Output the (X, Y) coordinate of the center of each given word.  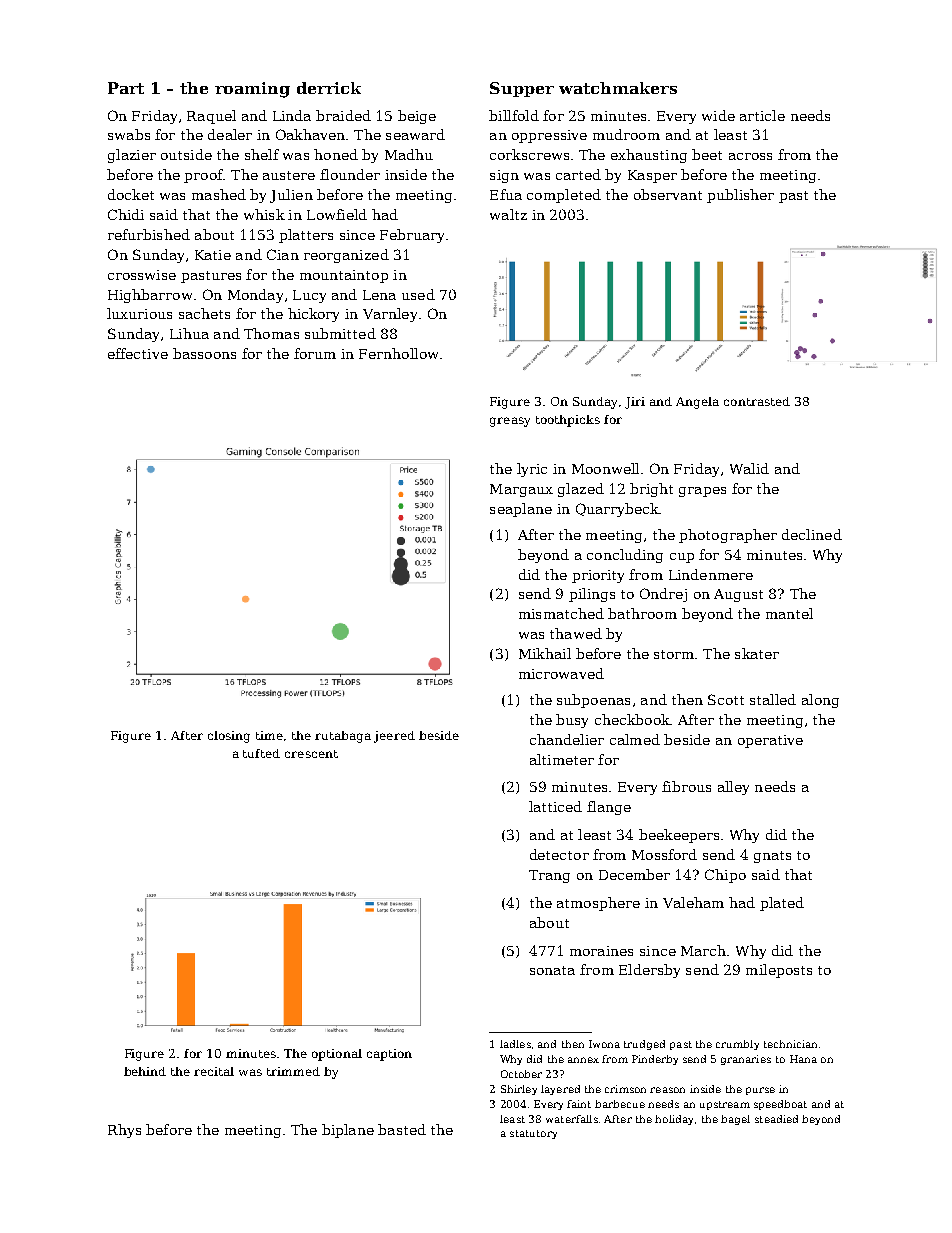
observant (668, 194)
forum (315, 353)
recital (214, 1071)
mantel (789, 613)
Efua (506, 194)
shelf (262, 154)
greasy (510, 422)
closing (229, 737)
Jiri (635, 403)
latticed (555, 806)
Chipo (725, 876)
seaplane (521, 510)
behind (145, 1071)
